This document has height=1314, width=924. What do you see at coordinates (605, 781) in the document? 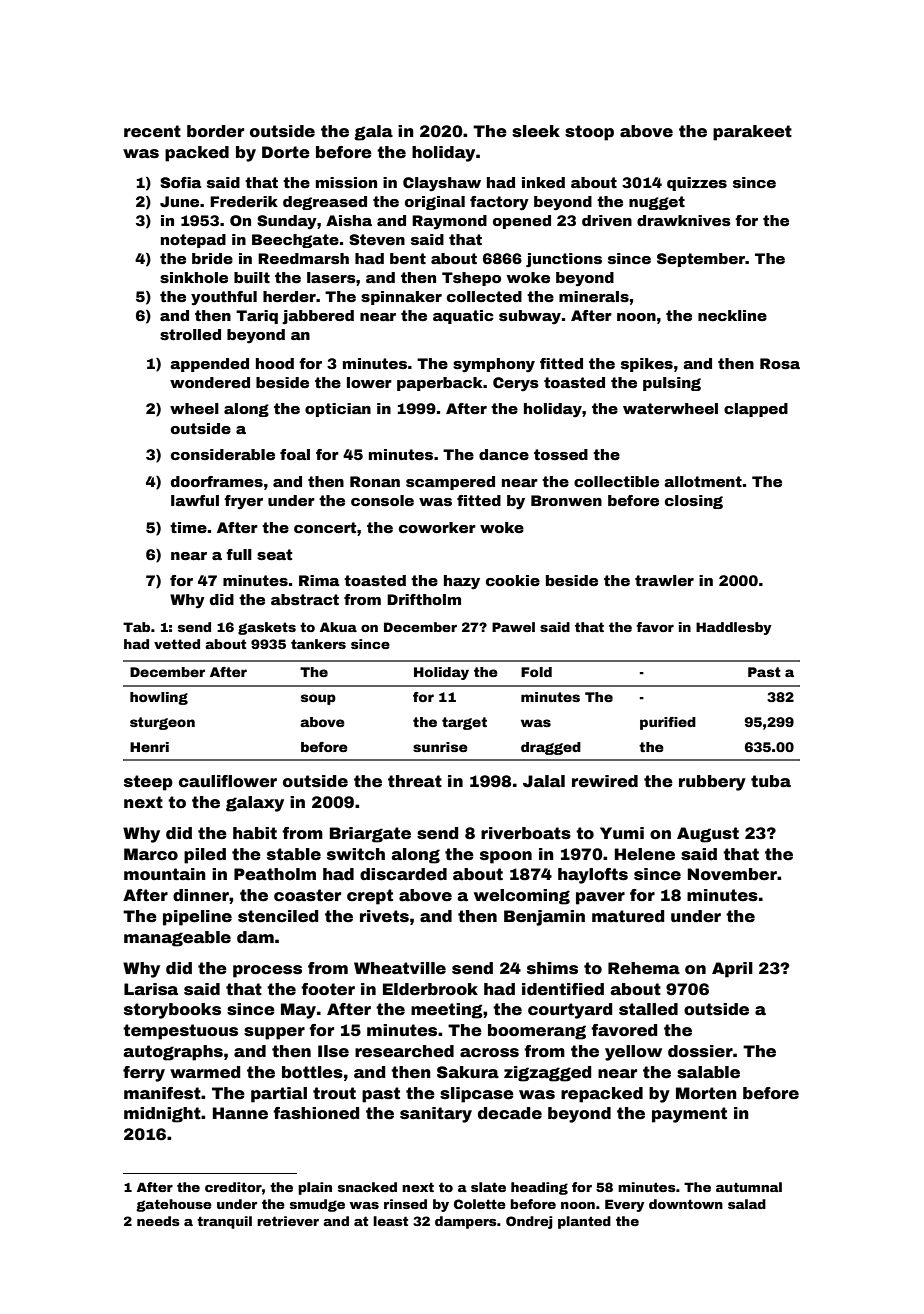
I see `rewired` at bounding box center [605, 781].
